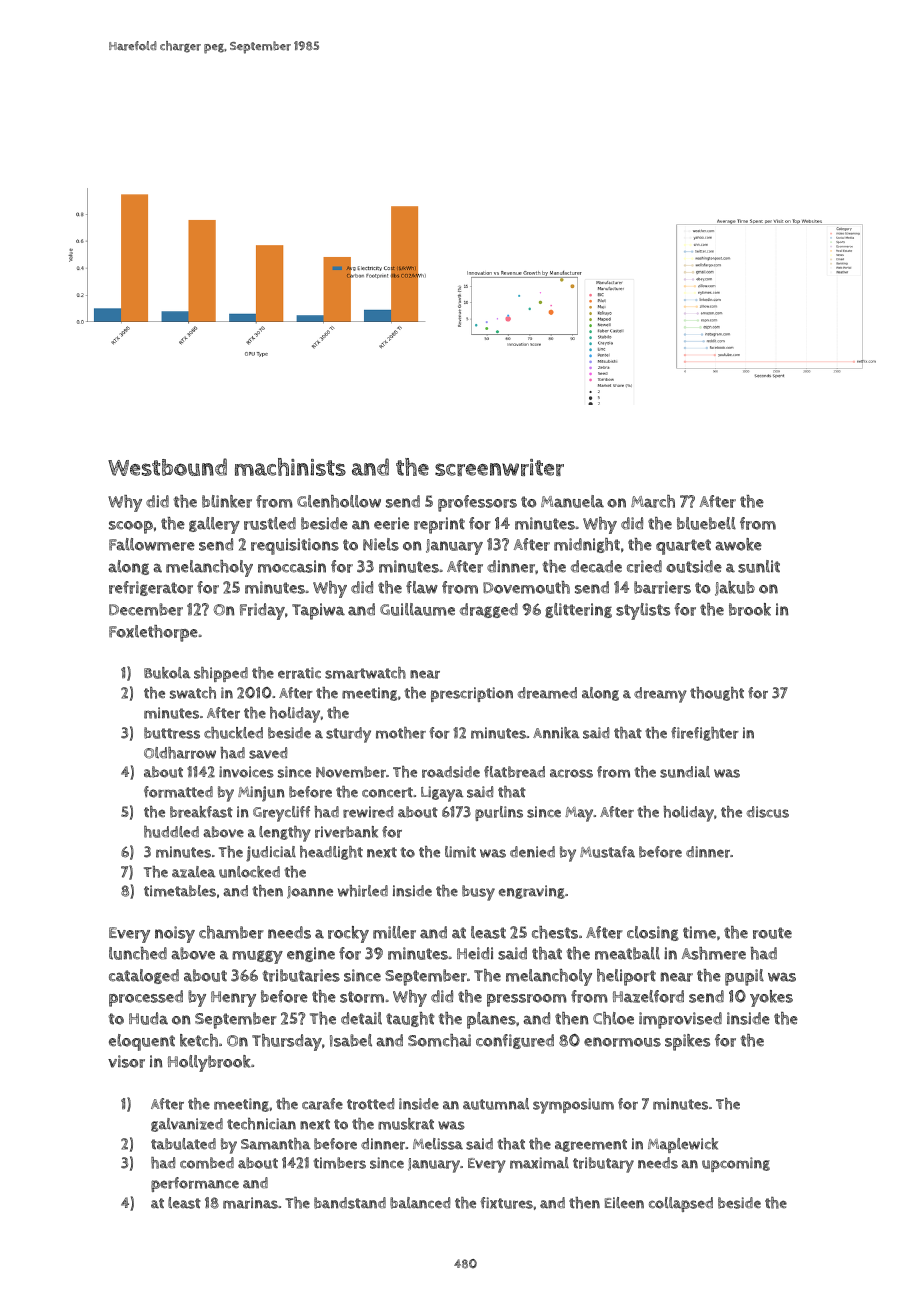 The height and width of the document is (1316, 908). Describe the element at coordinates (717, 694) in the document. I see `thought` at that location.
